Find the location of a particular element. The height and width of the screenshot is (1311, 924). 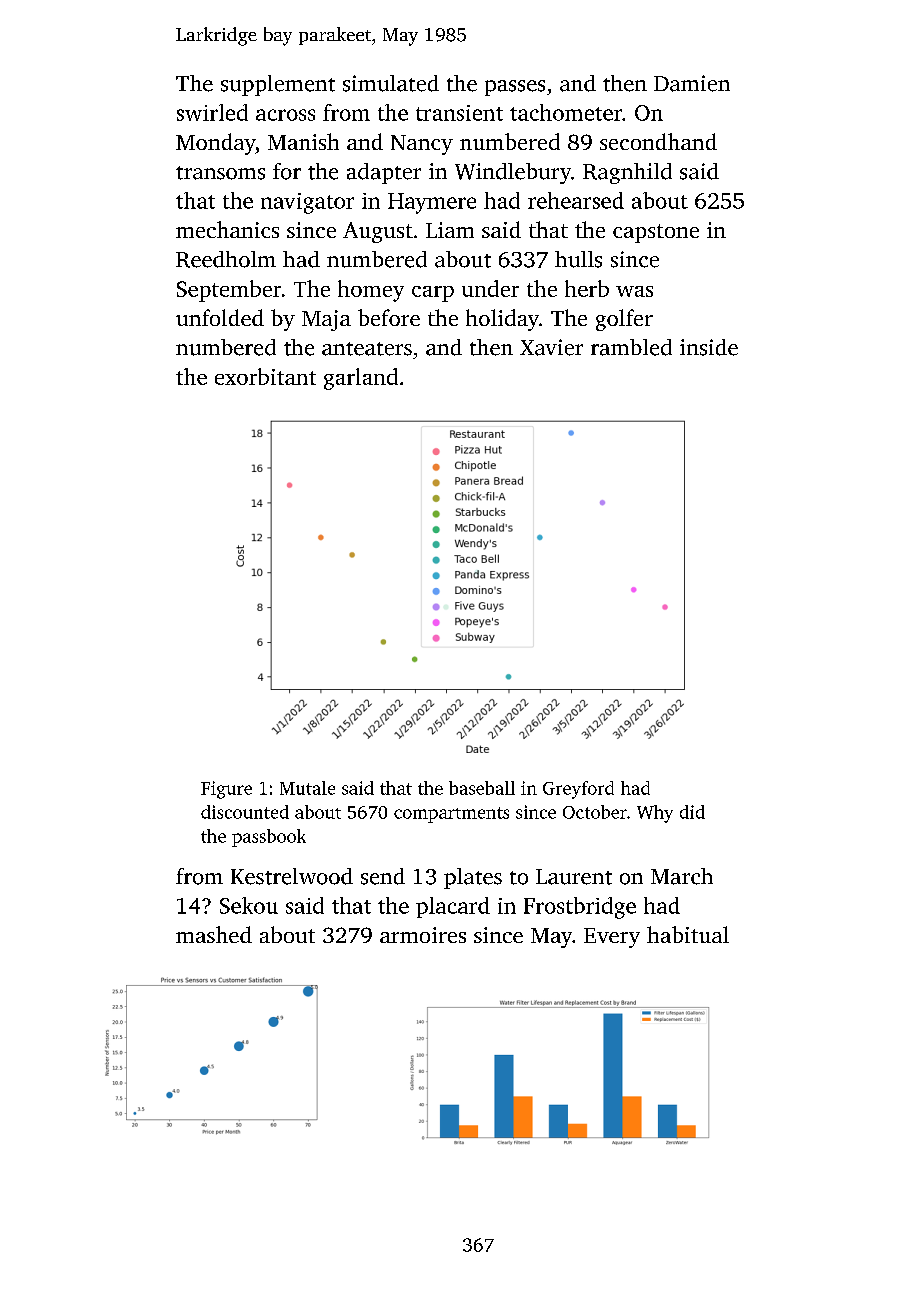

compartments is located at coordinates (451, 815).
